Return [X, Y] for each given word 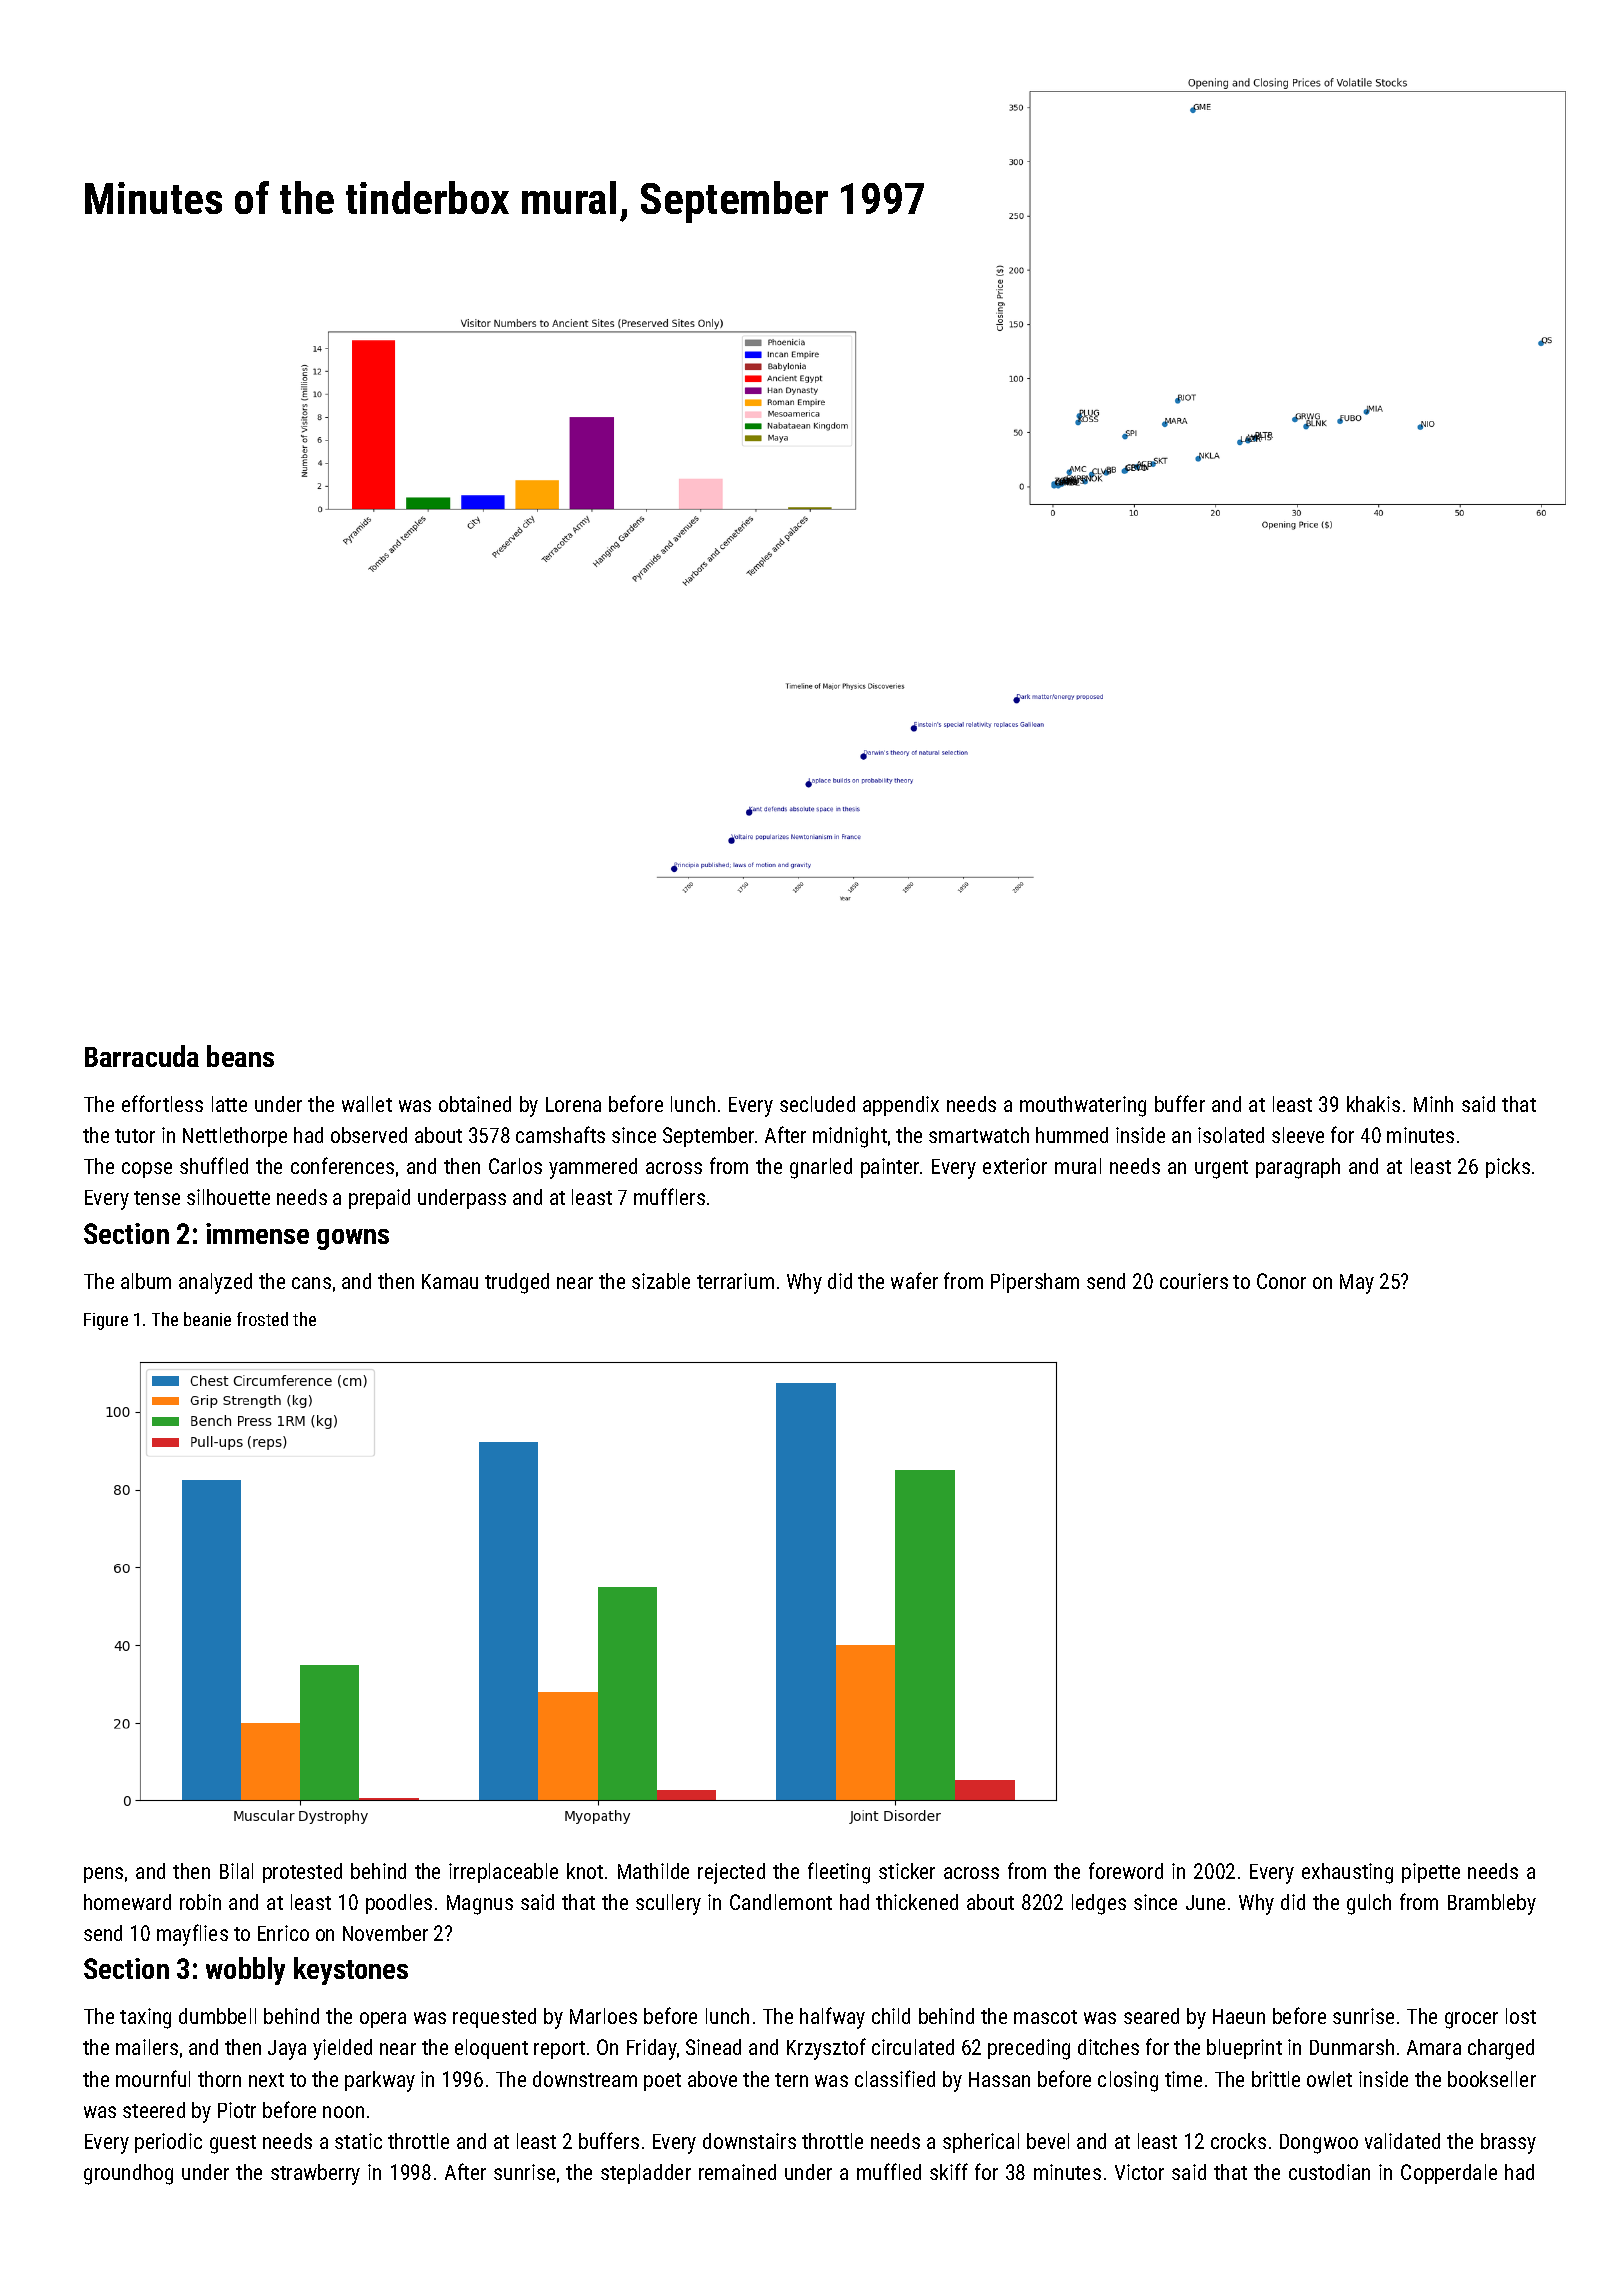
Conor [1281, 1281]
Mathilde [653, 1871]
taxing [145, 2018]
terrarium [735, 1281]
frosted [262, 1319]
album [146, 1281]
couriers [1194, 1281]
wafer [914, 1280]
